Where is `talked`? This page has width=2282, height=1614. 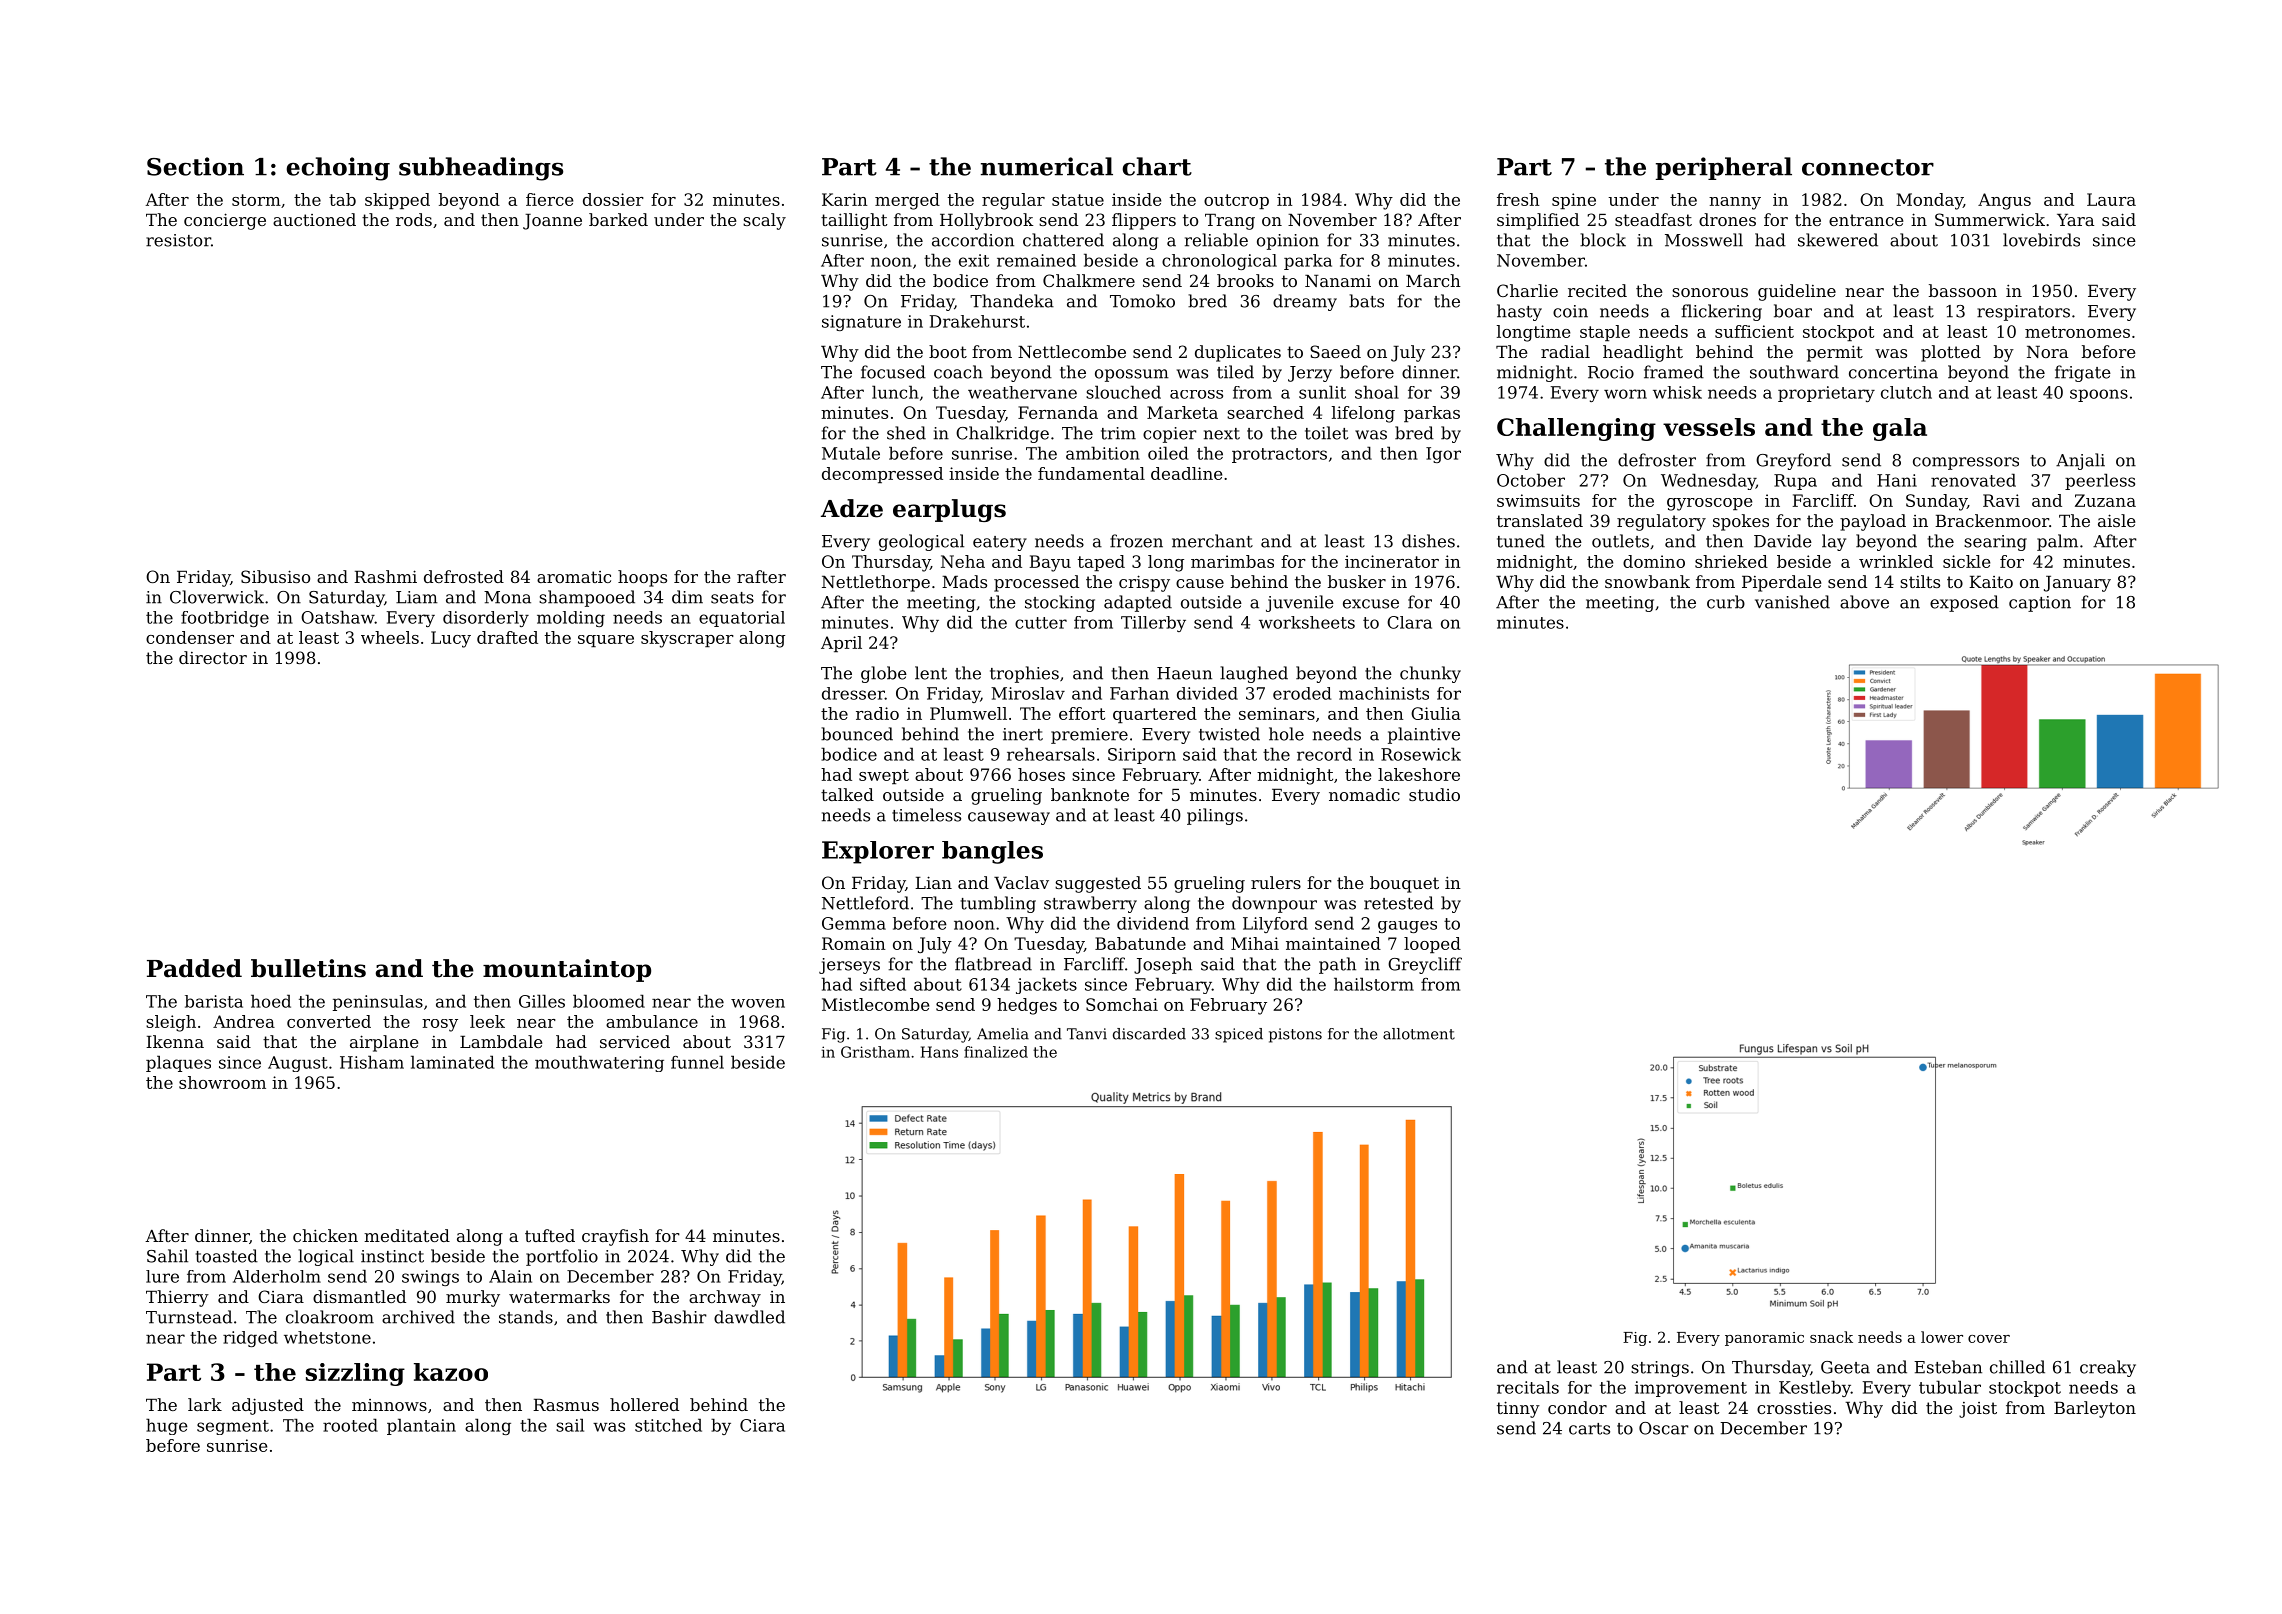 talked is located at coordinates (847, 794).
